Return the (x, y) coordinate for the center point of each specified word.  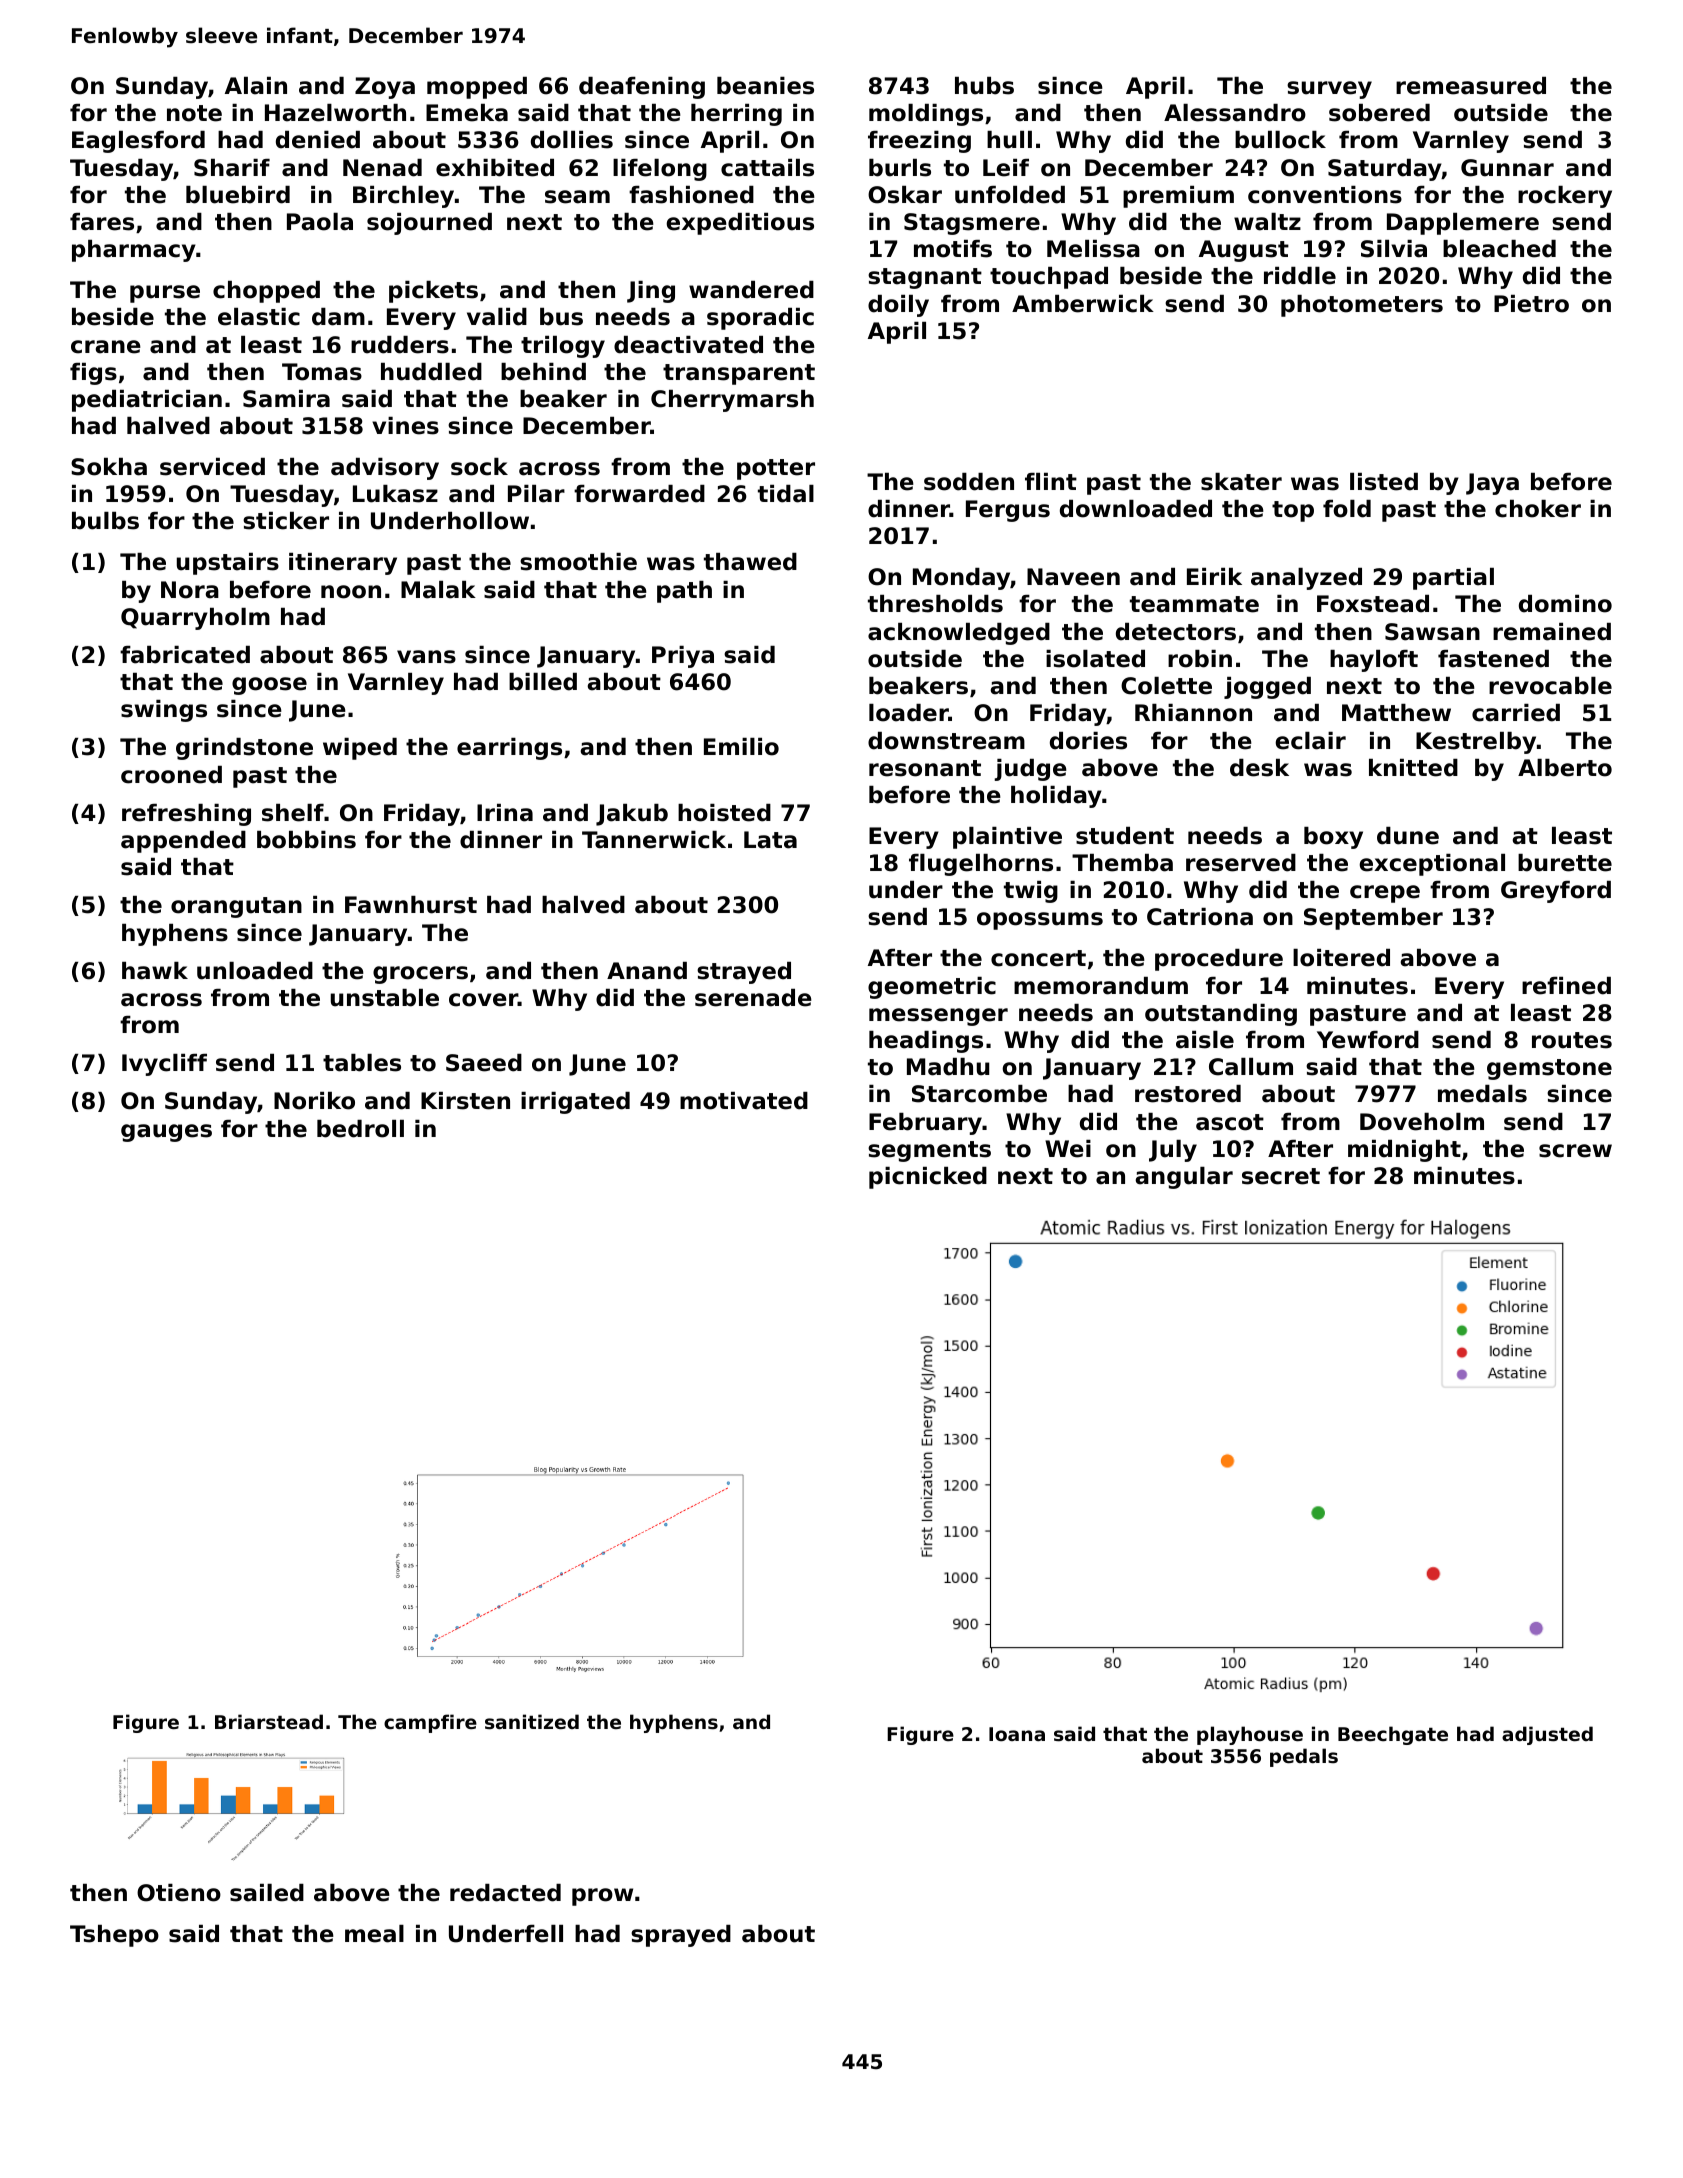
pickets (433, 292)
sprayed (681, 1936)
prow (602, 1897)
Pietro (1531, 304)
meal (374, 1934)
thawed (750, 562)
